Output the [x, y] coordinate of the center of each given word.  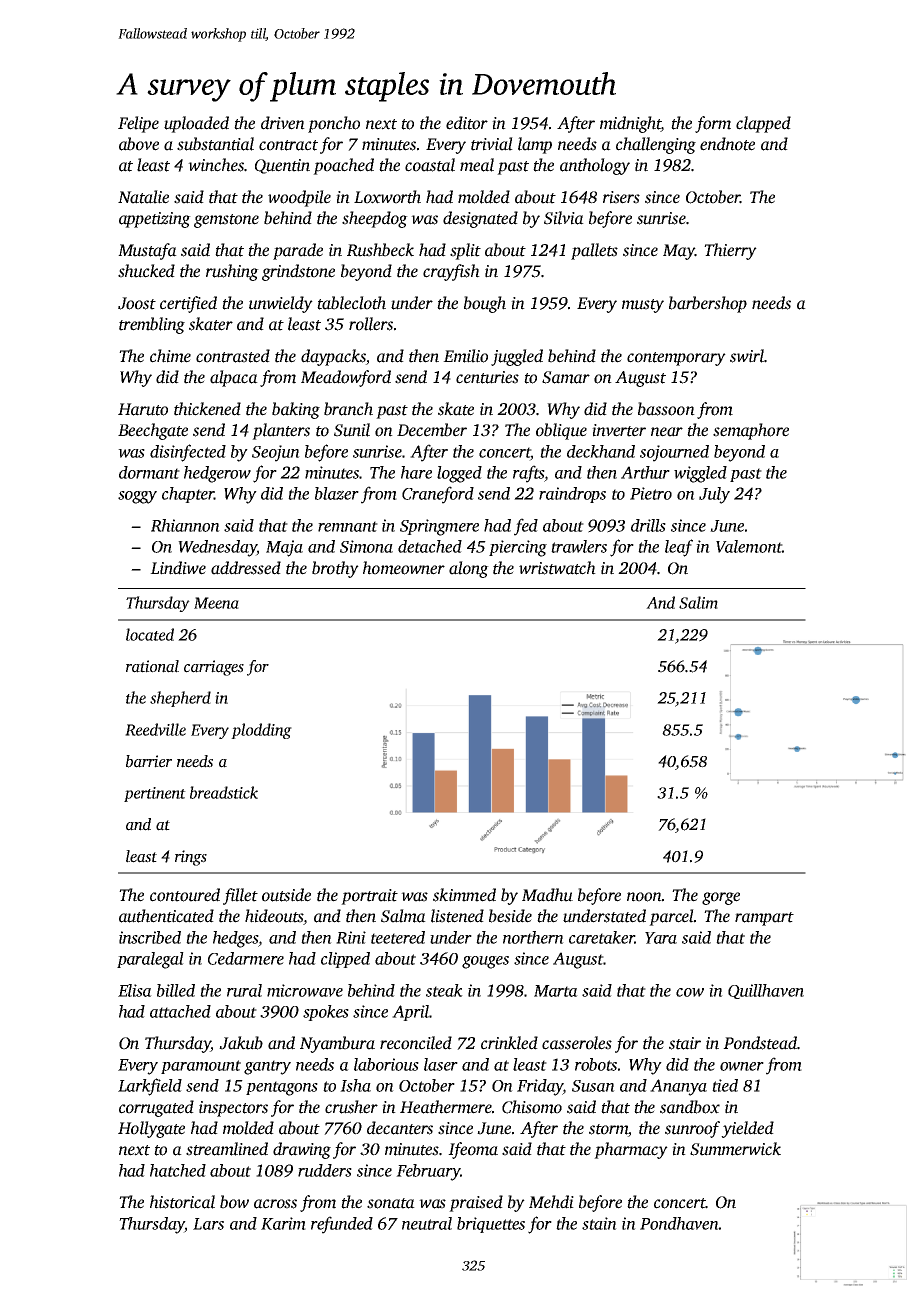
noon [644, 897]
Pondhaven [679, 1223]
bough [485, 304]
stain [599, 1223]
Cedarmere [246, 958]
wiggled [700, 474]
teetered [398, 937]
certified [188, 304]
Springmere [439, 527]
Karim [283, 1223]
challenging [656, 145]
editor [467, 123]
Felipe [138, 124]
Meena [216, 603]
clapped [763, 124]
